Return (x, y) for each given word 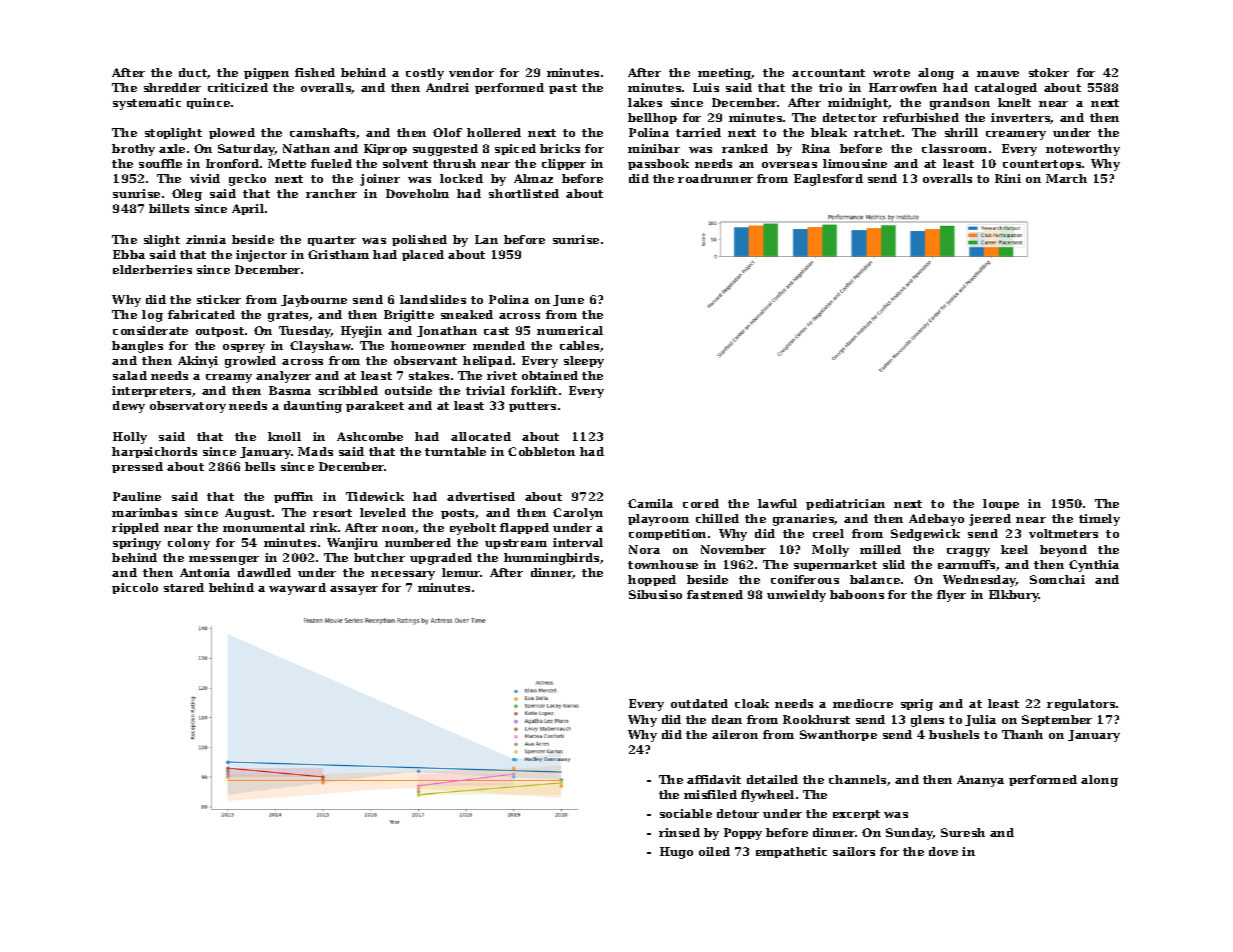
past (563, 89)
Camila (650, 503)
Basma (290, 390)
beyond (1063, 551)
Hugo (676, 853)
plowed (232, 133)
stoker (1049, 72)
